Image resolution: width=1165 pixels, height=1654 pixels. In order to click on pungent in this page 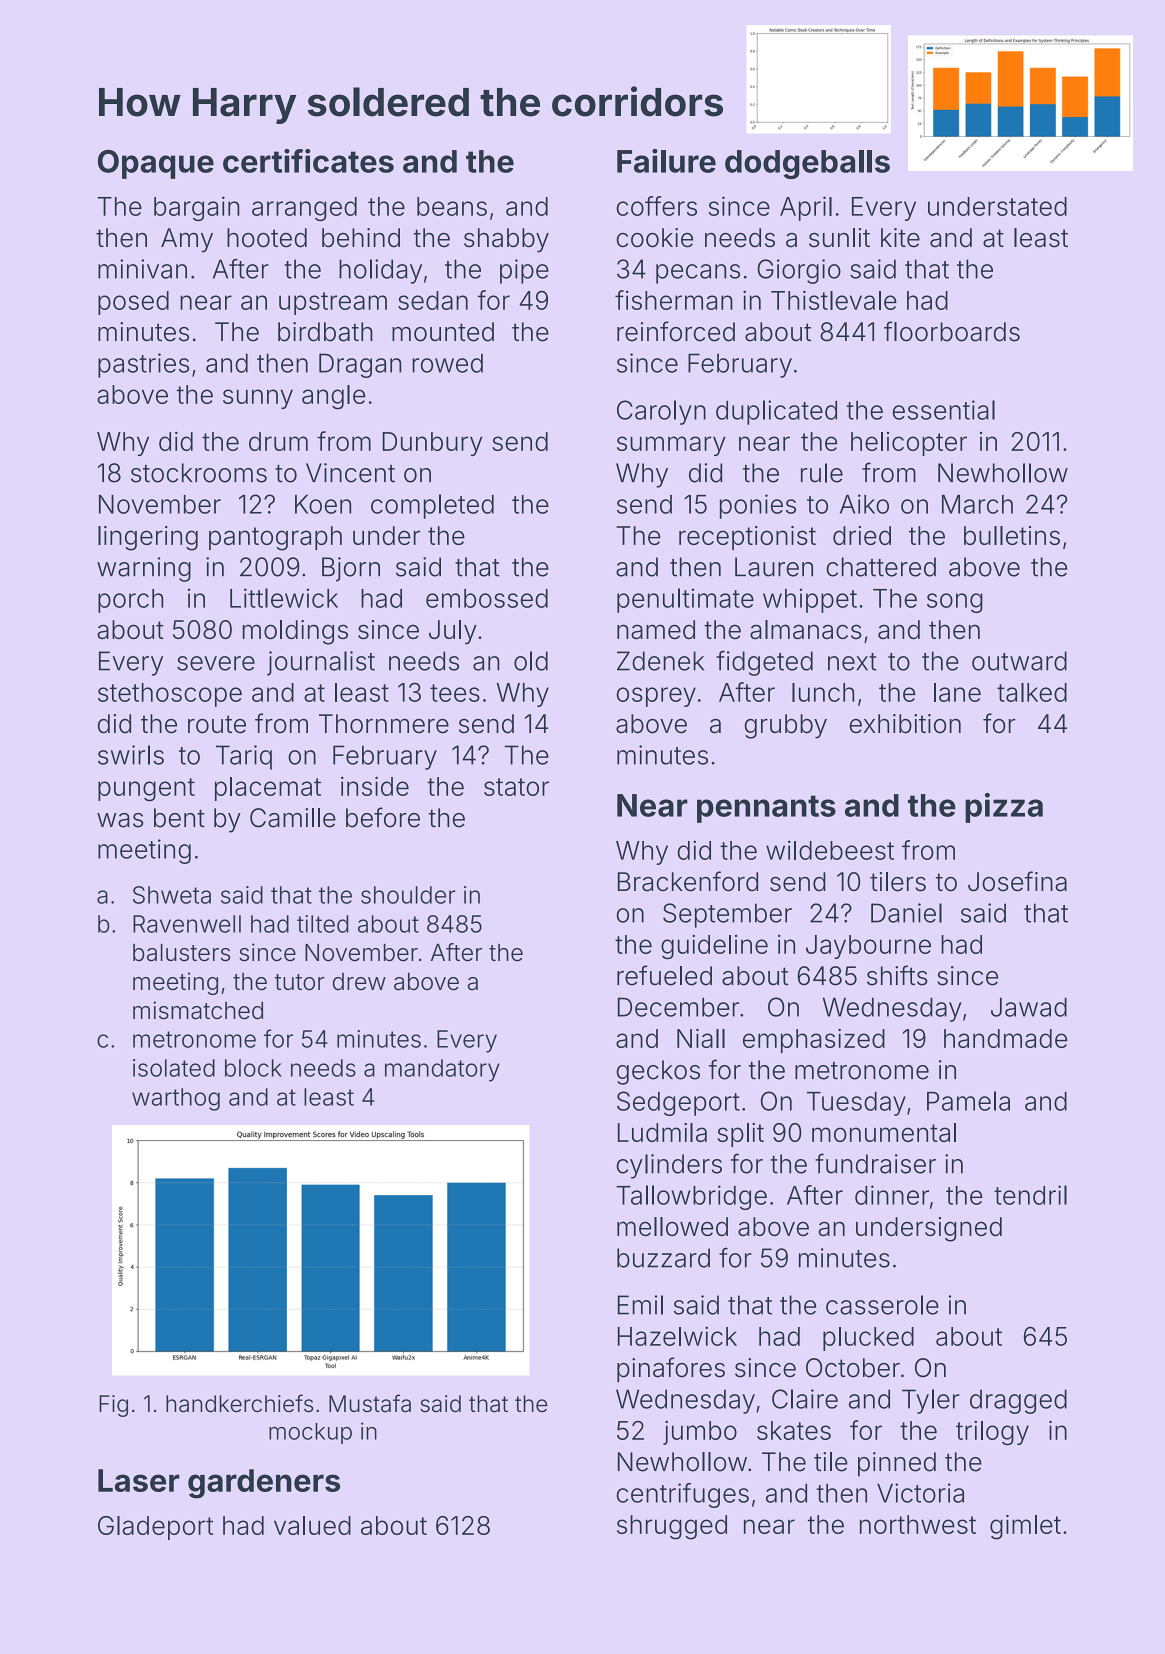, I will do `click(146, 790)`.
